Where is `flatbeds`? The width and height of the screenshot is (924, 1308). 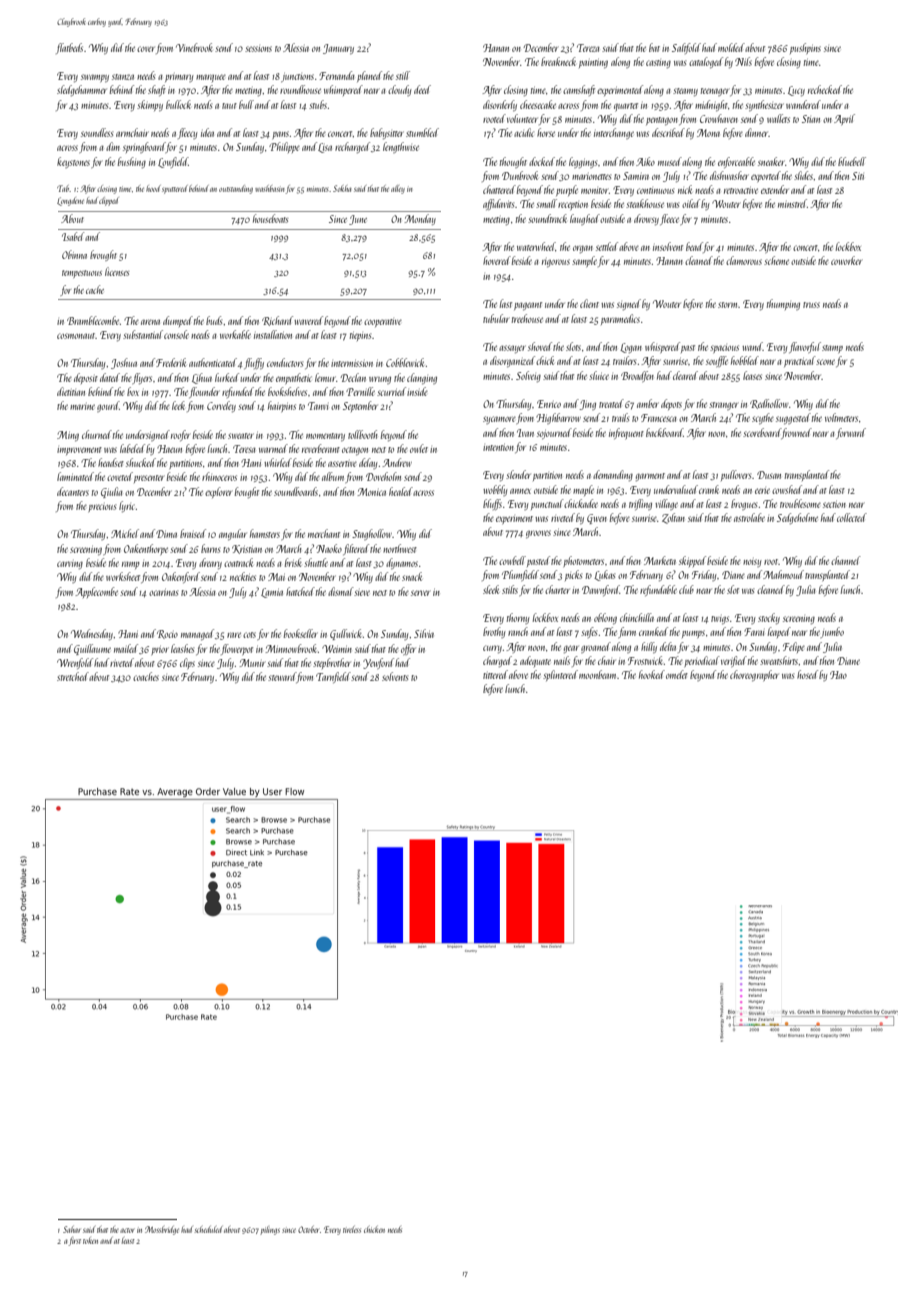
flatbeds is located at coordinates (69, 48).
